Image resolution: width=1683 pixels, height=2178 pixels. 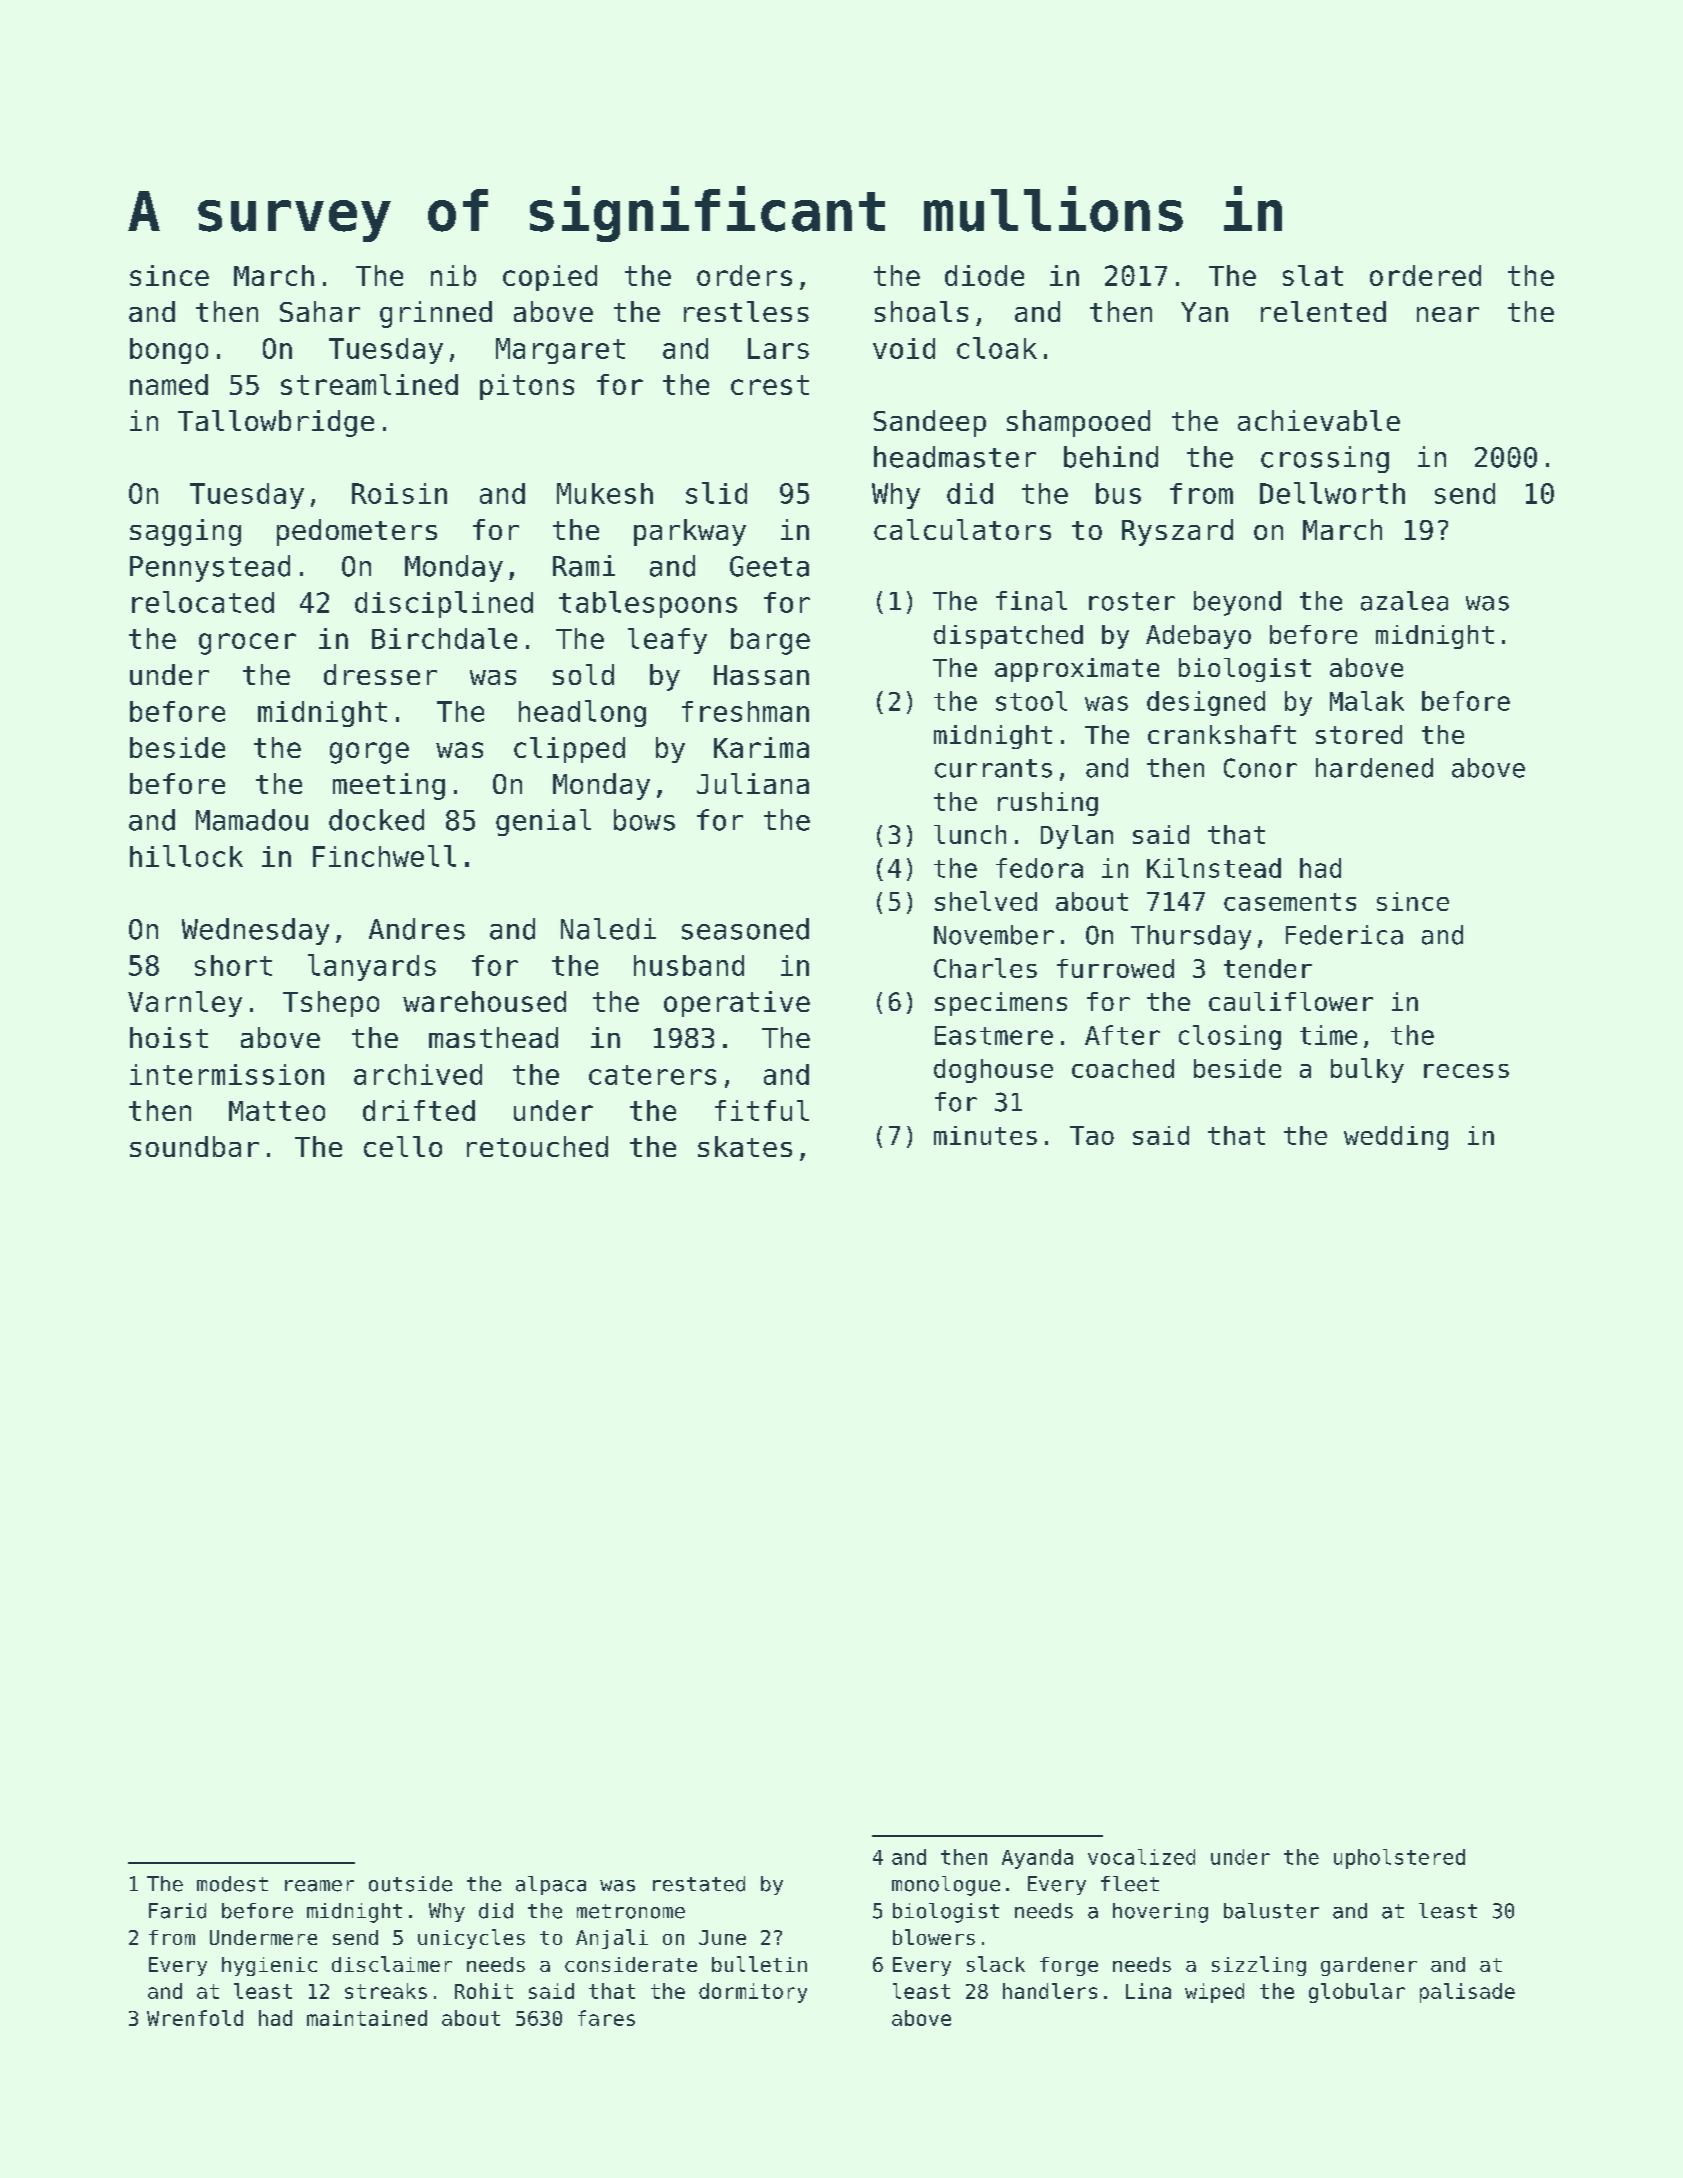 What do you see at coordinates (996, 1964) in the screenshot?
I see `slack` at bounding box center [996, 1964].
